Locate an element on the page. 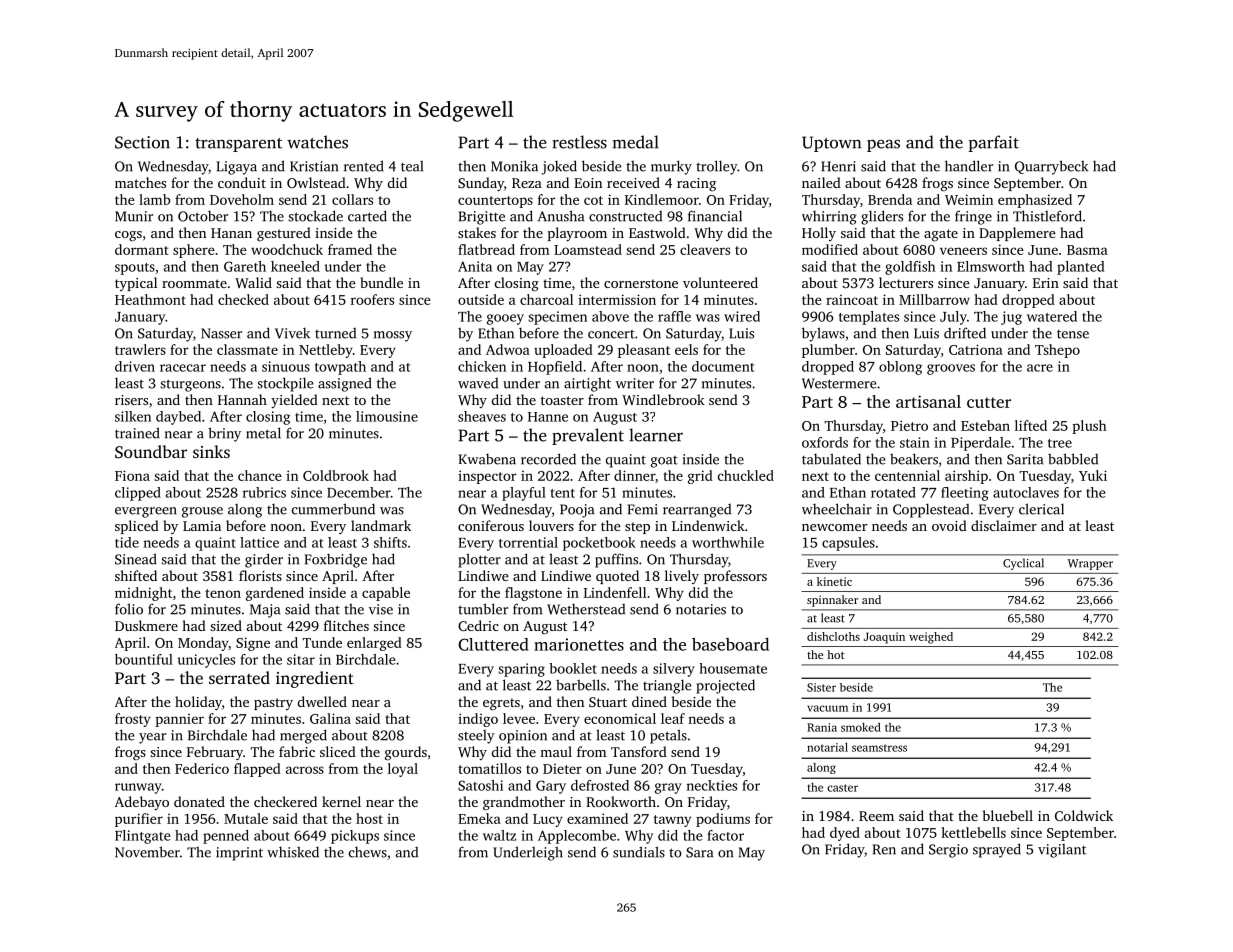 The width and height of the document is (1233, 952). Dieter is located at coordinates (562, 769).
